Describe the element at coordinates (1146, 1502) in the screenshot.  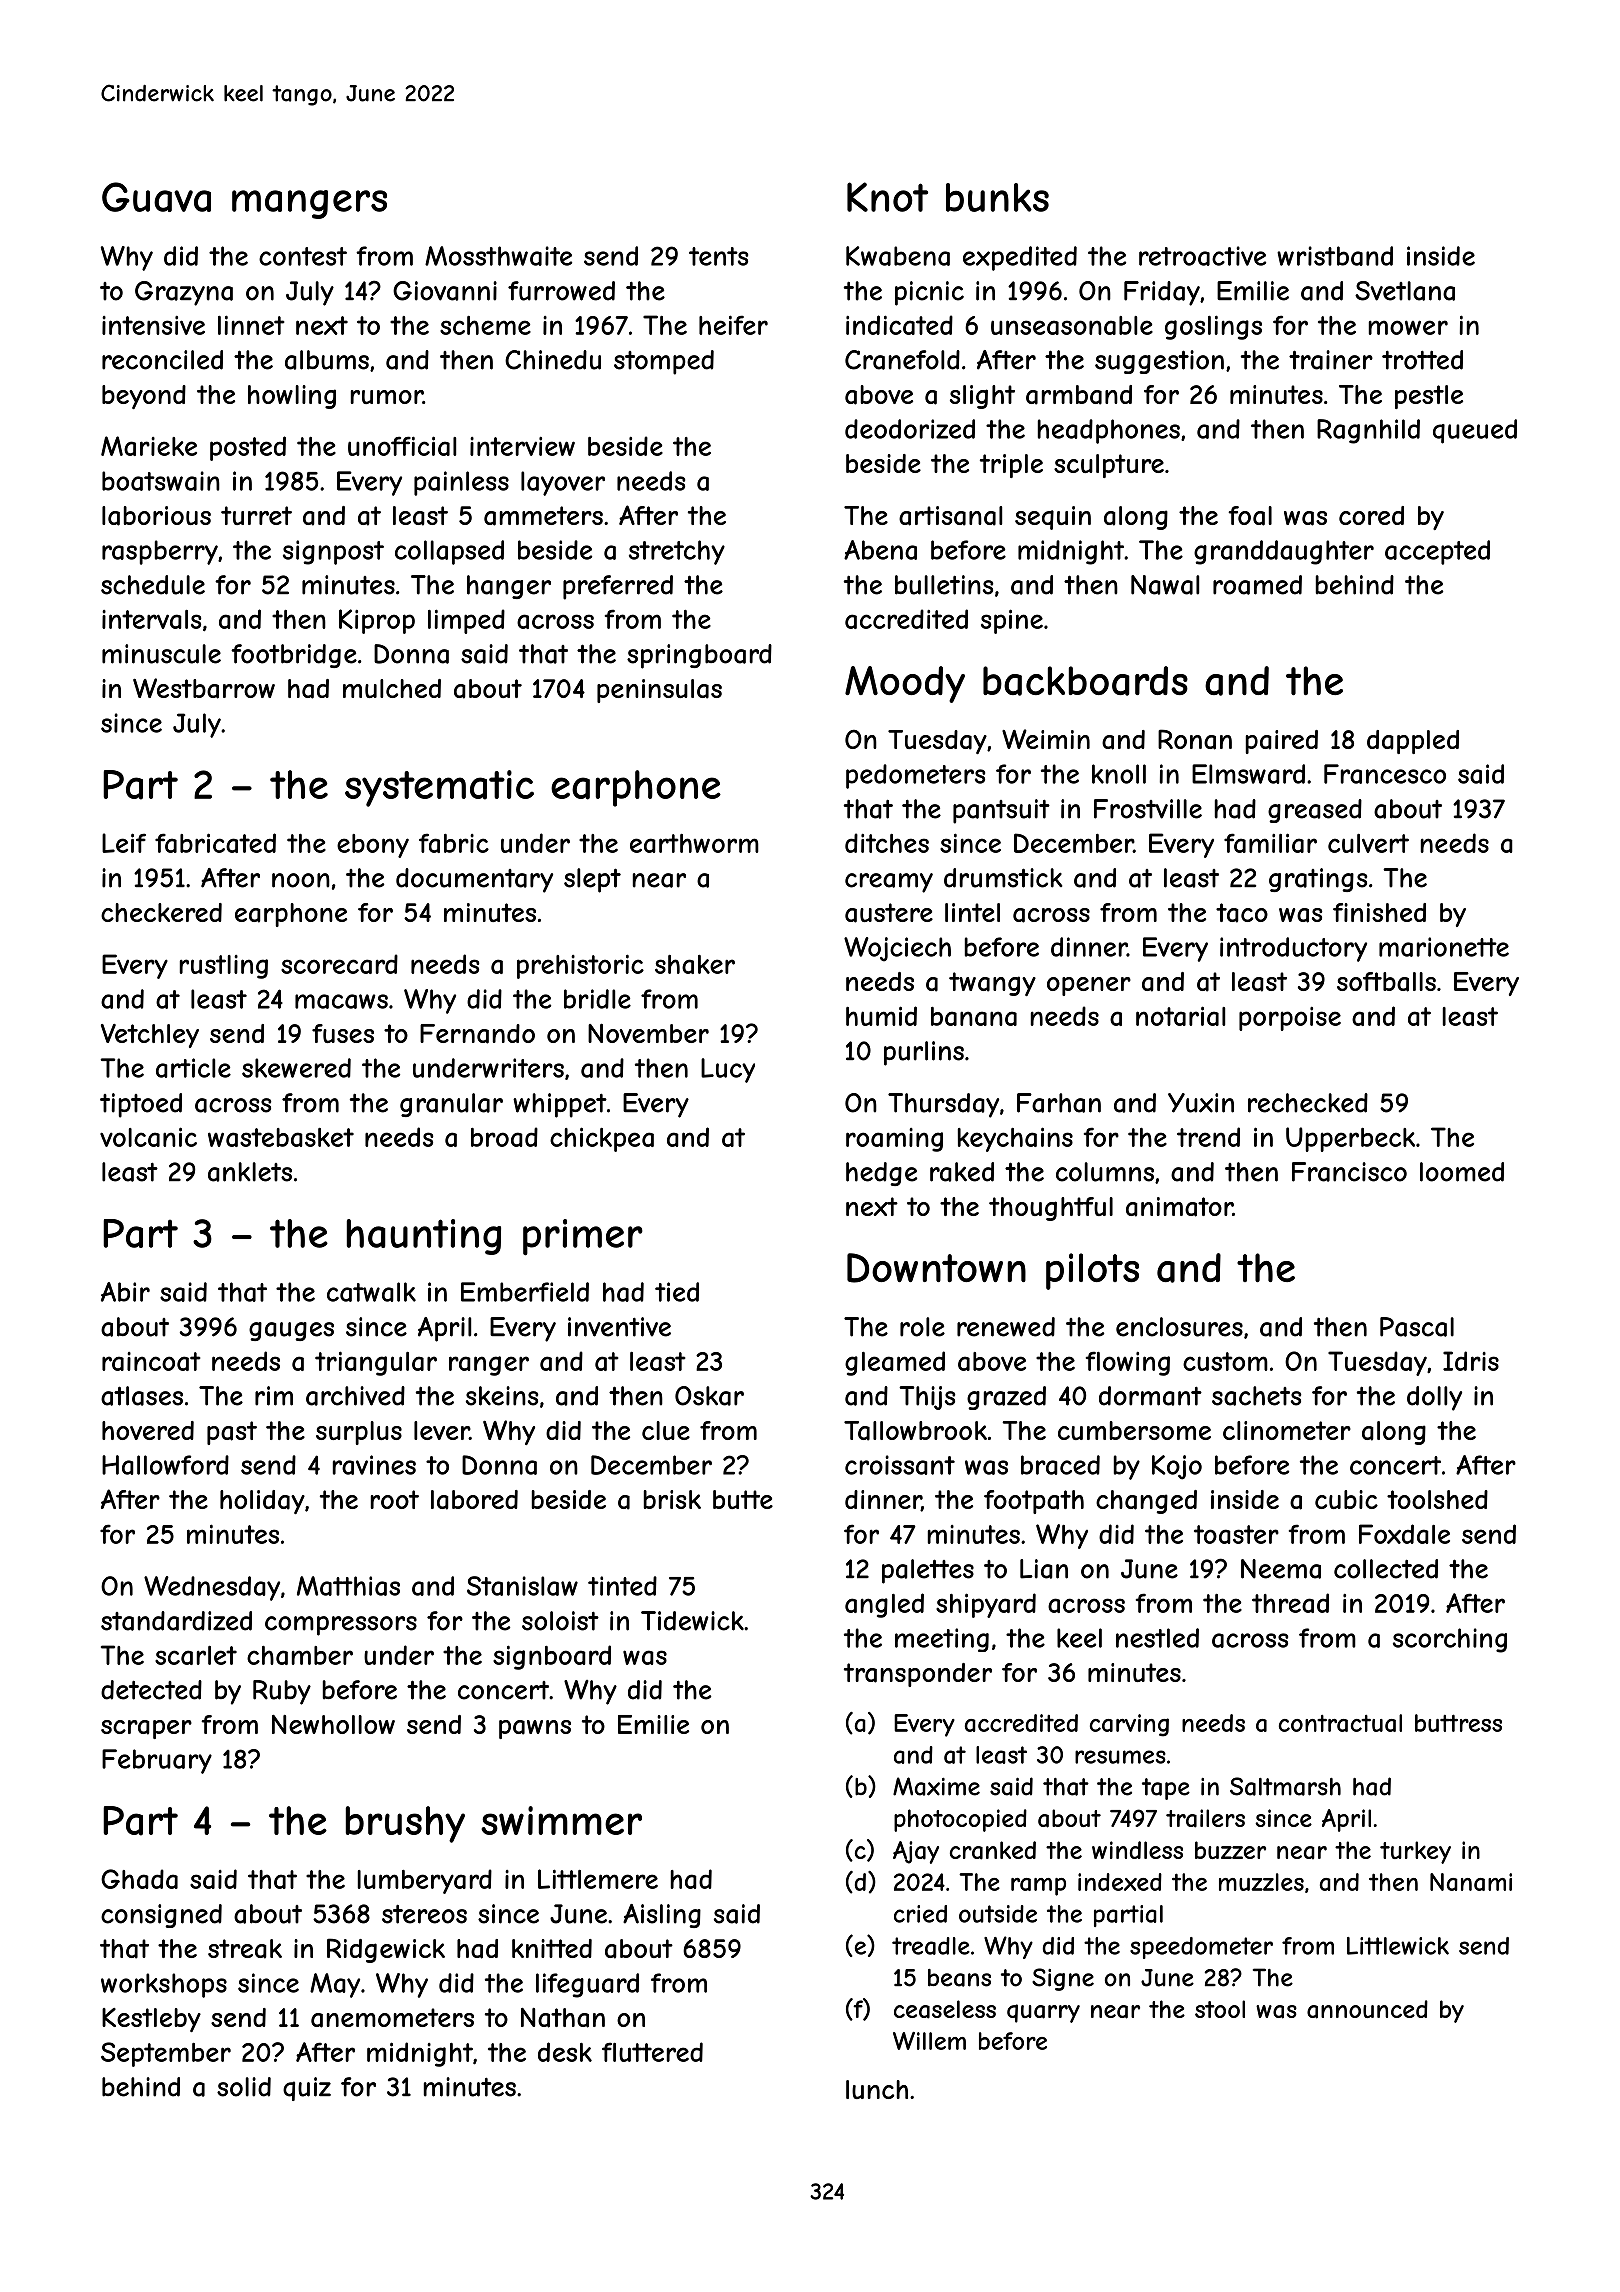
I see `changed` at that location.
